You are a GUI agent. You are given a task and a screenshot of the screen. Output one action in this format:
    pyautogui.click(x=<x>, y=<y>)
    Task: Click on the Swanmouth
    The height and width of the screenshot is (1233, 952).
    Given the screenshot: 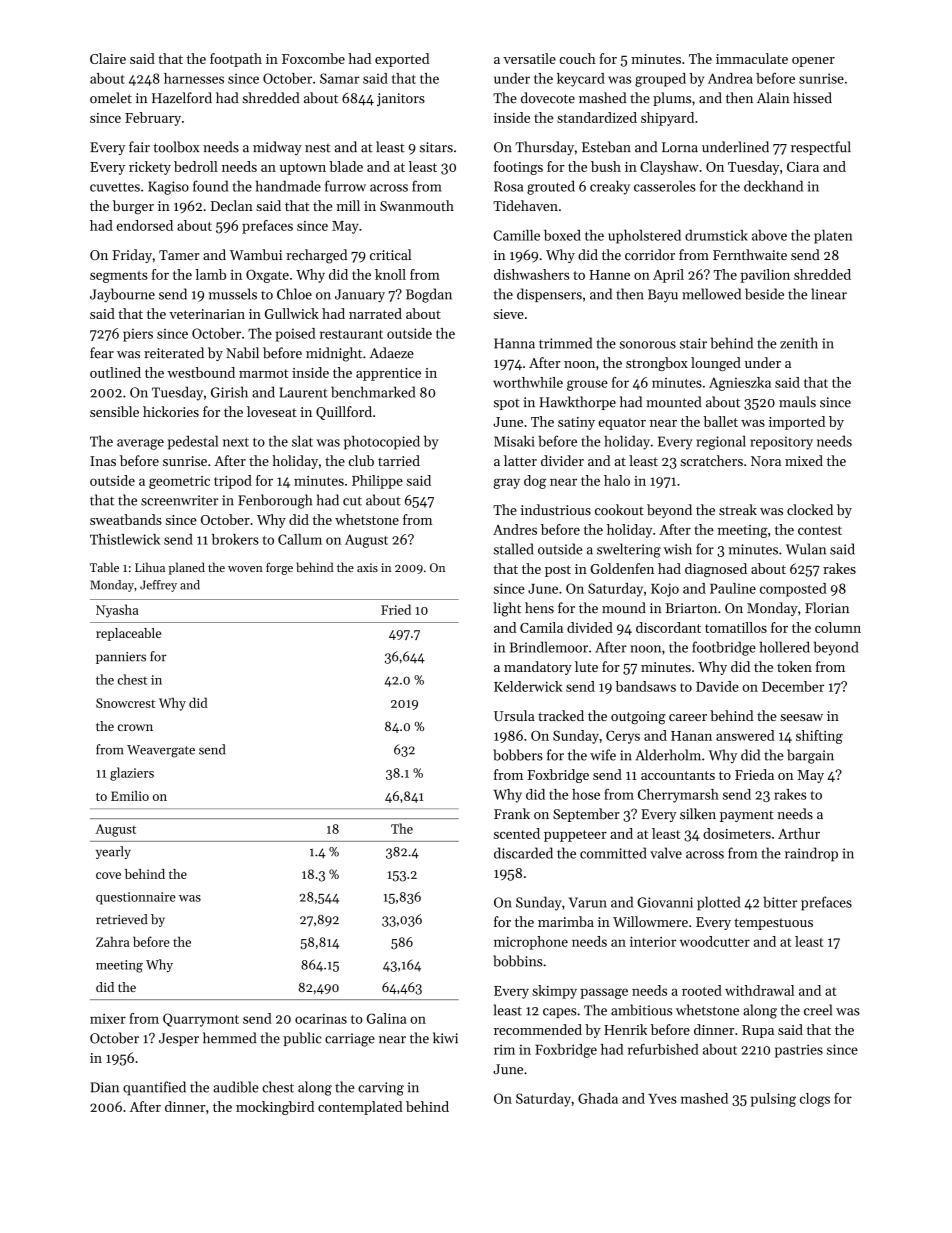 What is the action you would take?
    pyautogui.click(x=417, y=205)
